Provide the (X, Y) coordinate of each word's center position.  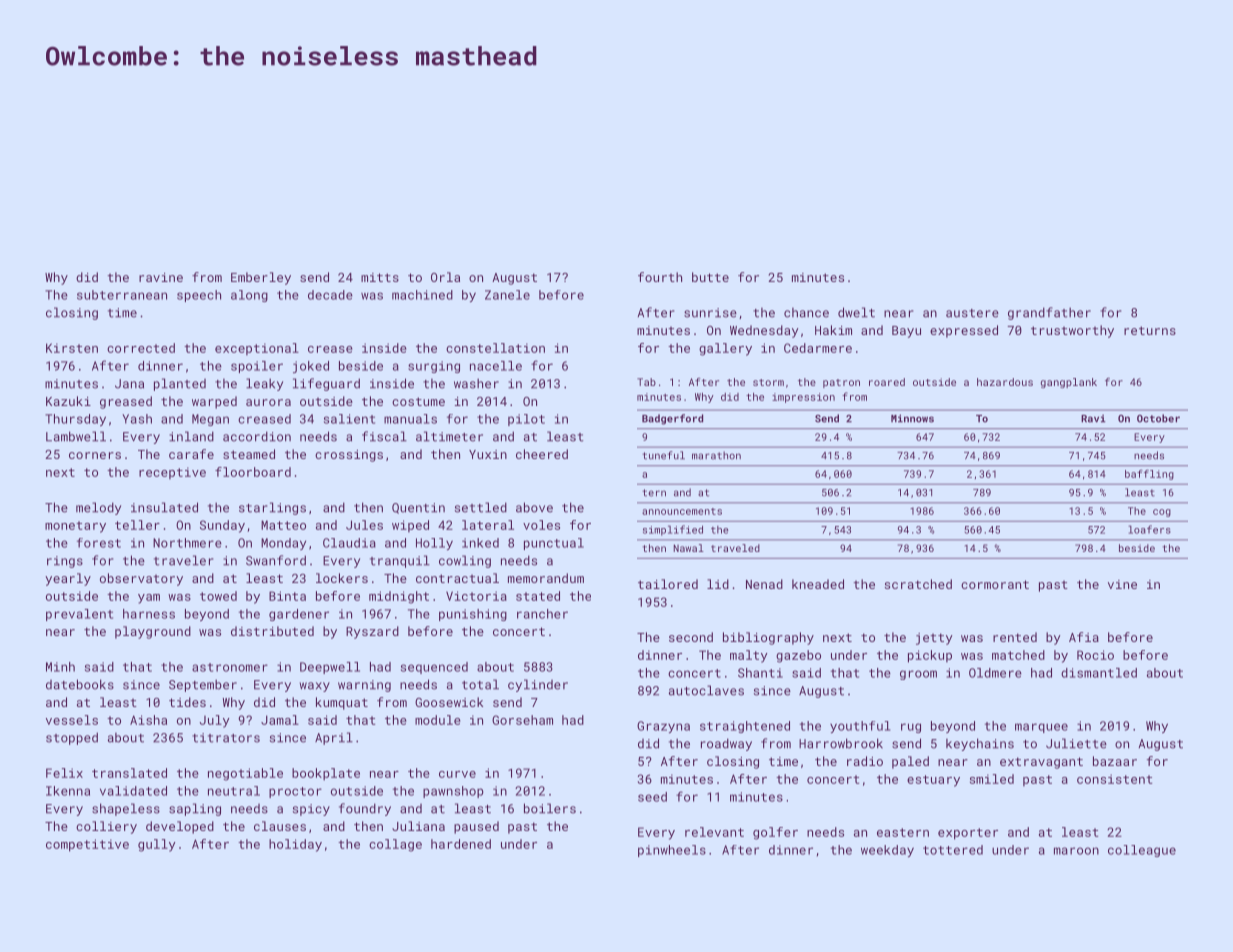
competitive (87, 845)
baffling (1149, 475)
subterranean (122, 295)
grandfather (1049, 313)
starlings (272, 508)
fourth (660, 277)
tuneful (663, 455)
